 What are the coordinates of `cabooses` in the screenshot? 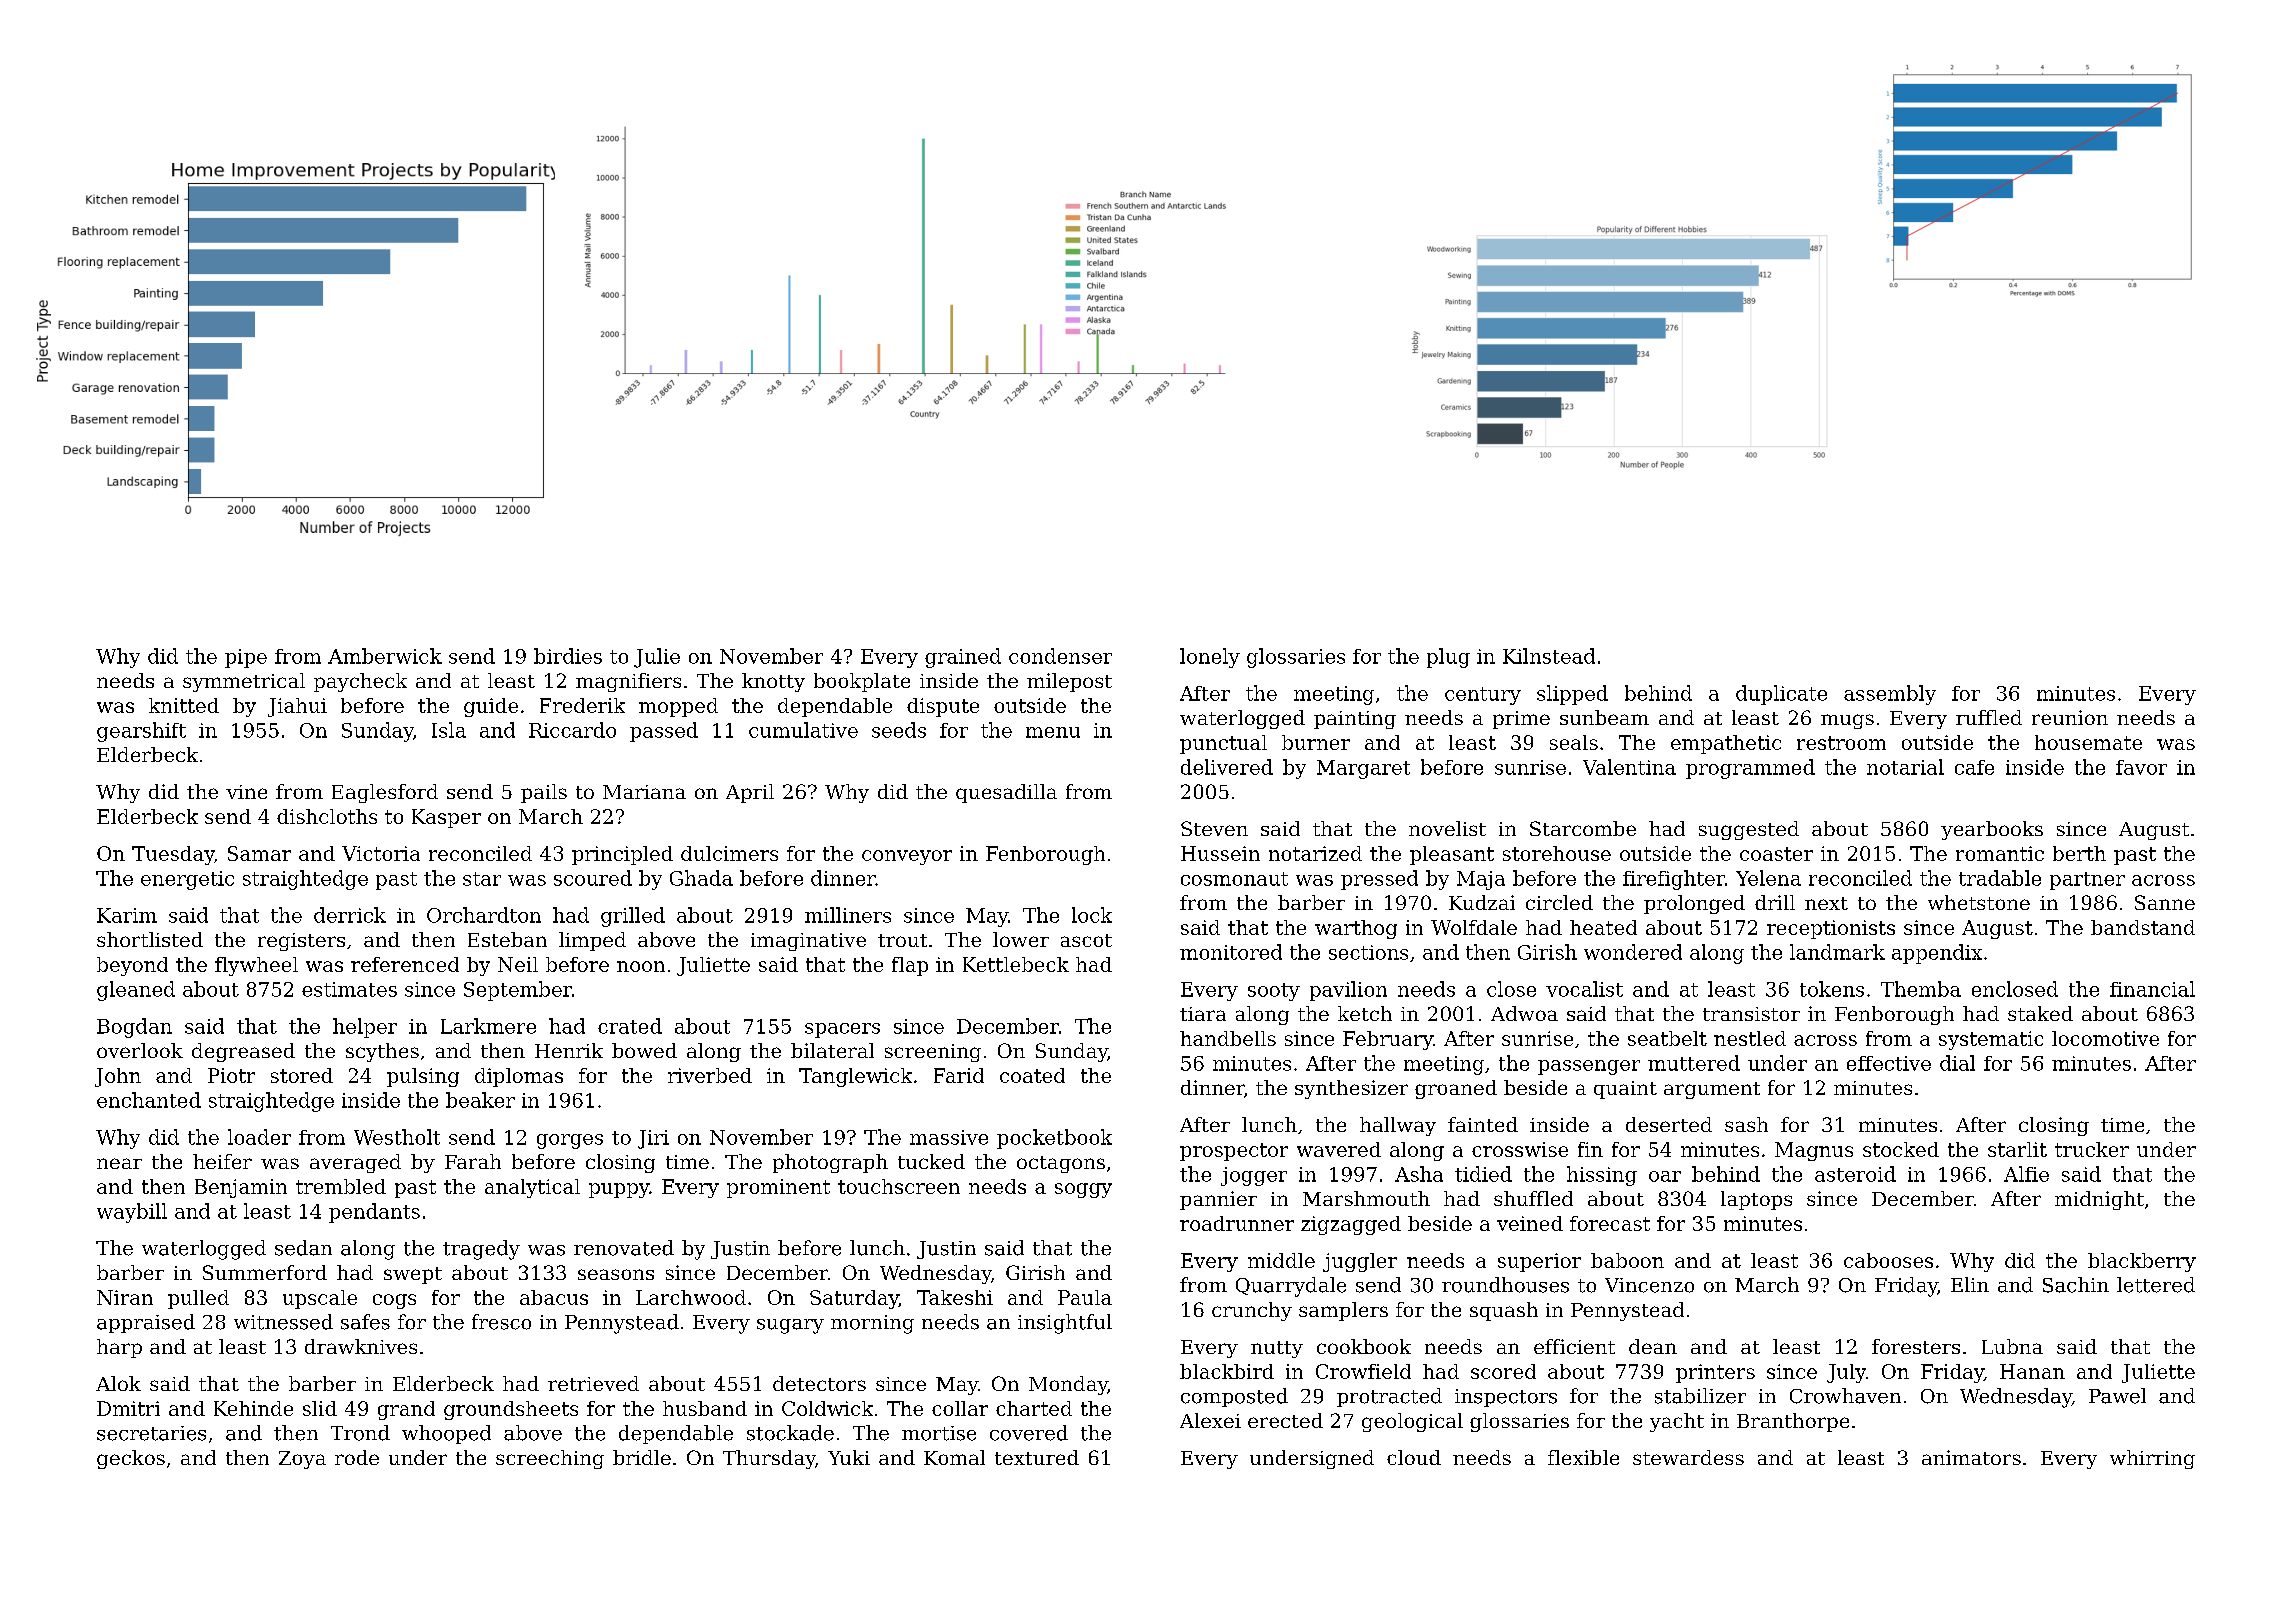 It's located at (1888, 1260).
